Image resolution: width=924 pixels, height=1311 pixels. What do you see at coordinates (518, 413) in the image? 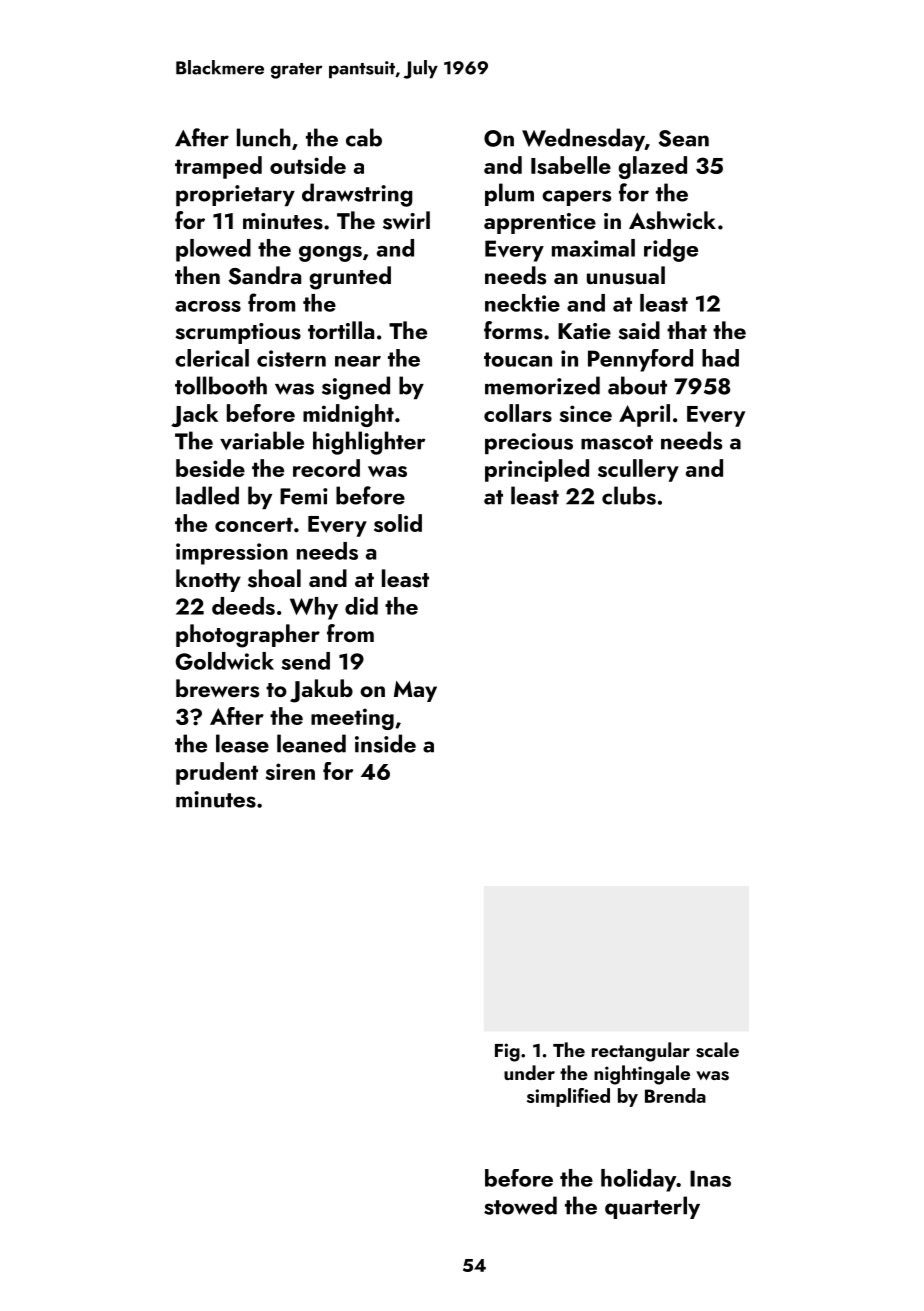
I see `collars` at bounding box center [518, 413].
